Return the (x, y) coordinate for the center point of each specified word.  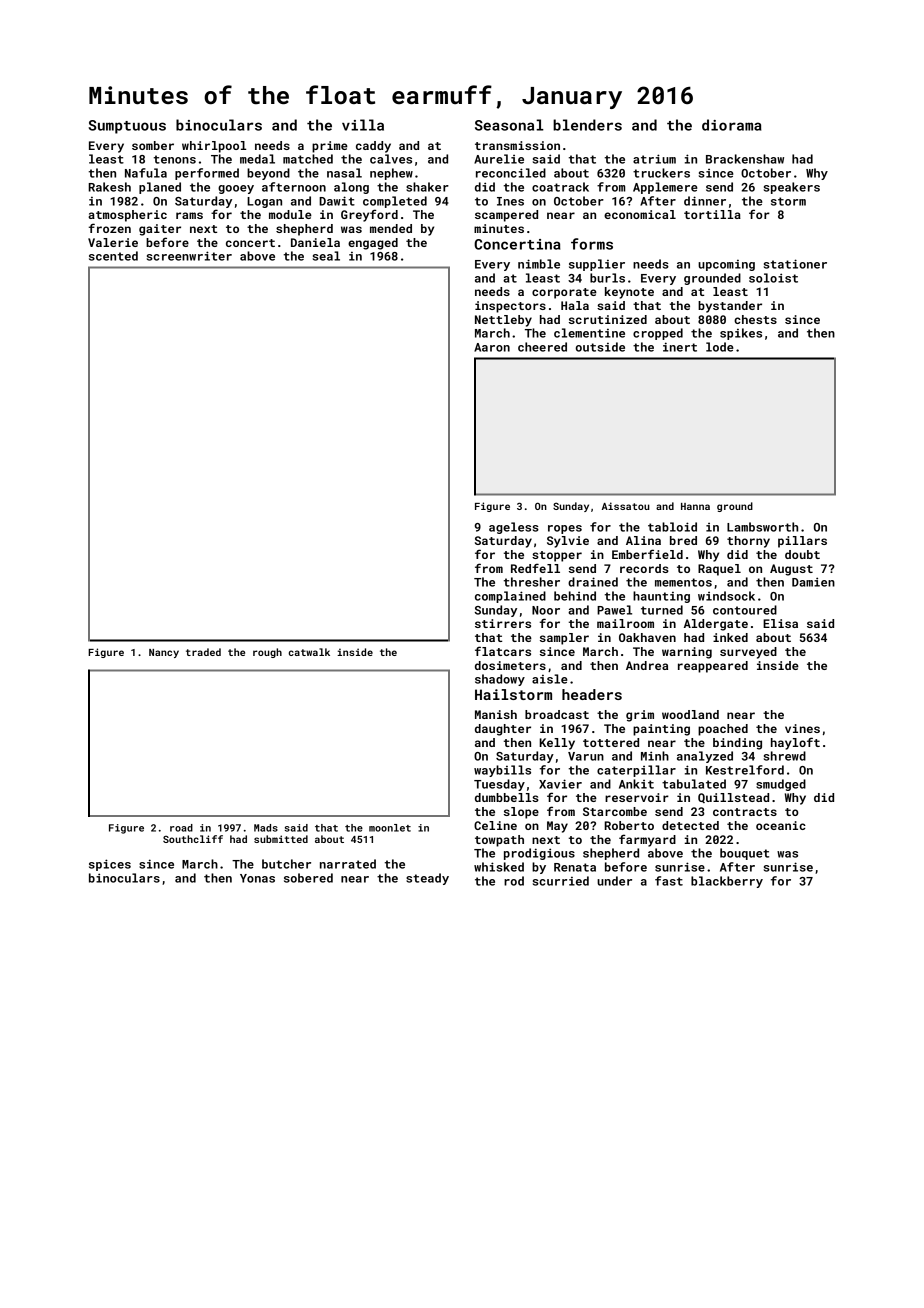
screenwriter (189, 256)
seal (326, 256)
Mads (266, 828)
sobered (308, 878)
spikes (741, 334)
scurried (561, 881)
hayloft (795, 743)
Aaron (492, 347)
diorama (732, 125)
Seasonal (509, 125)
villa (363, 125)
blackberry (727, 882)
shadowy (500, 680)
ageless (514, 528)
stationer (795, 264)
